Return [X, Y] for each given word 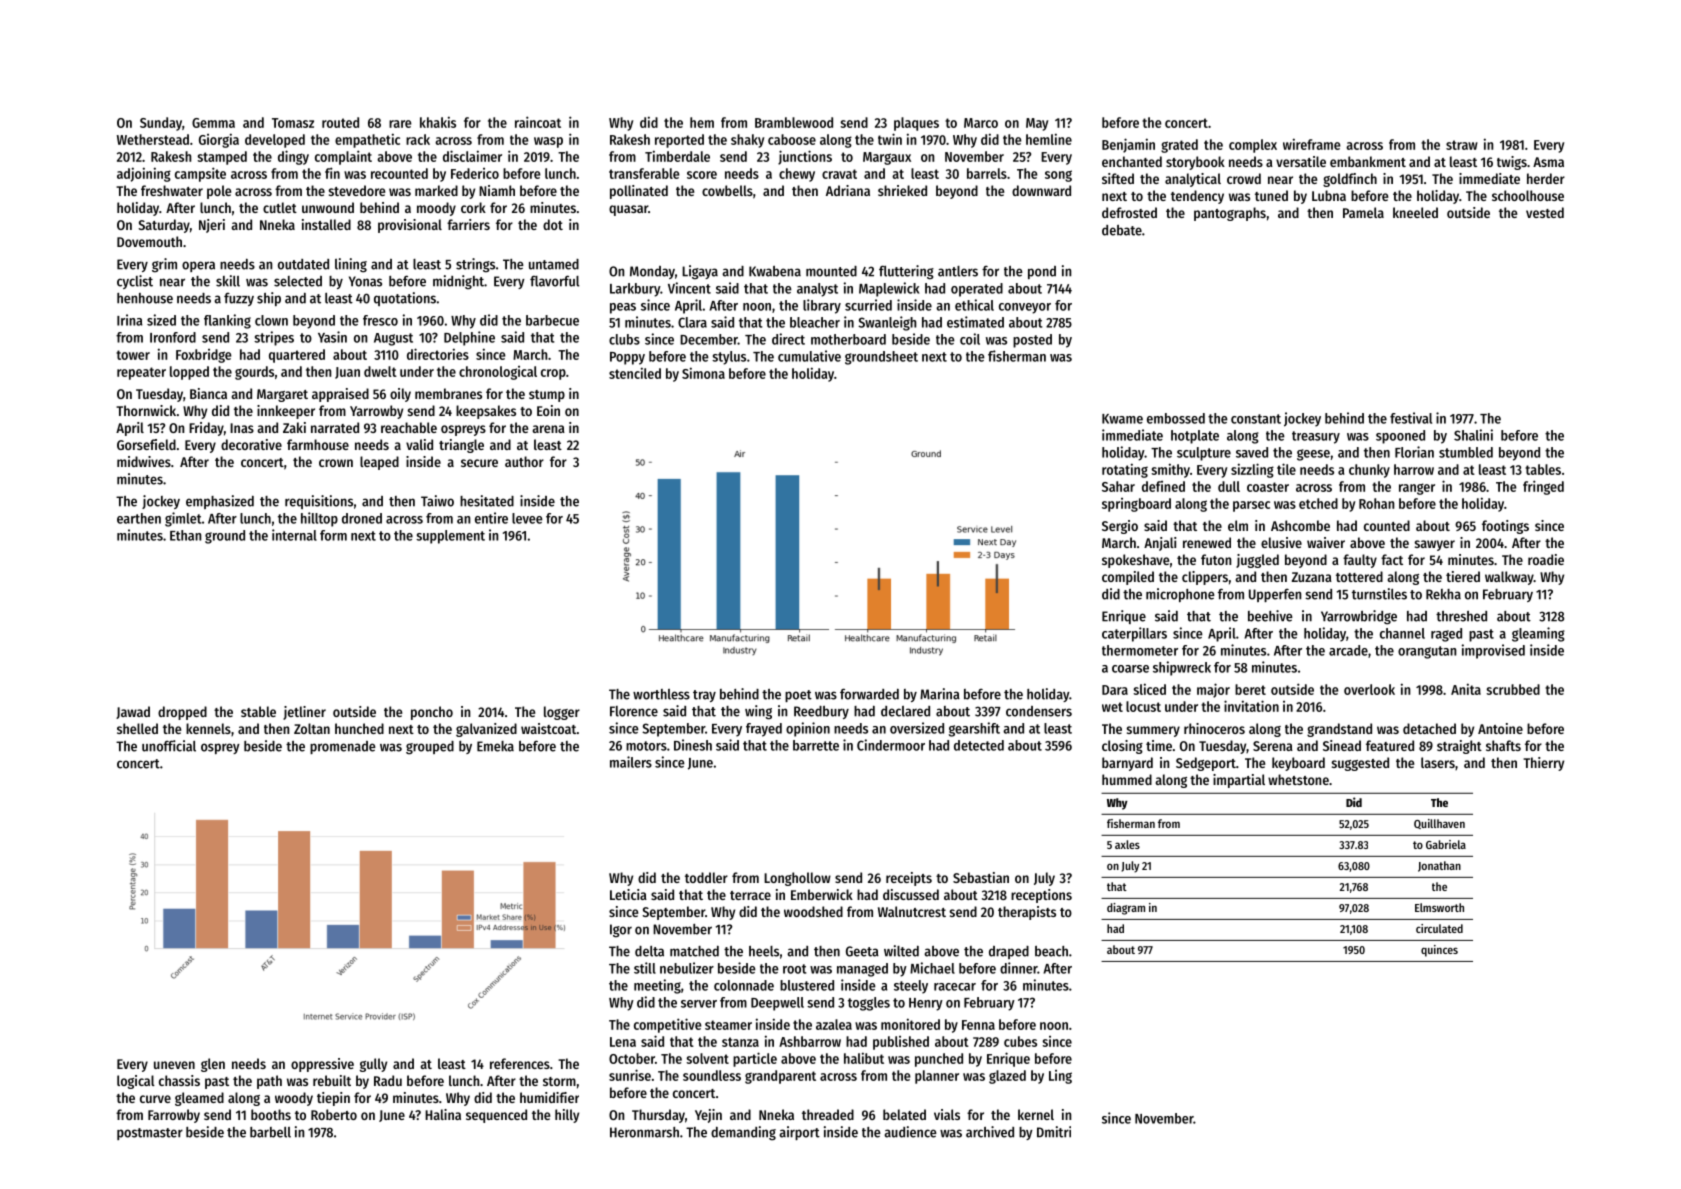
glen [213, 1065]
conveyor [1025, 308]
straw [1462, 145]
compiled [1128, 578]
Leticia [628, 894]
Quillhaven [1439, 824]
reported [679, 141]
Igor [621, 931]
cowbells [727, 190]
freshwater [172, 190]
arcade [1348, 650]
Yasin [332, 337]
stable [258, 711]
